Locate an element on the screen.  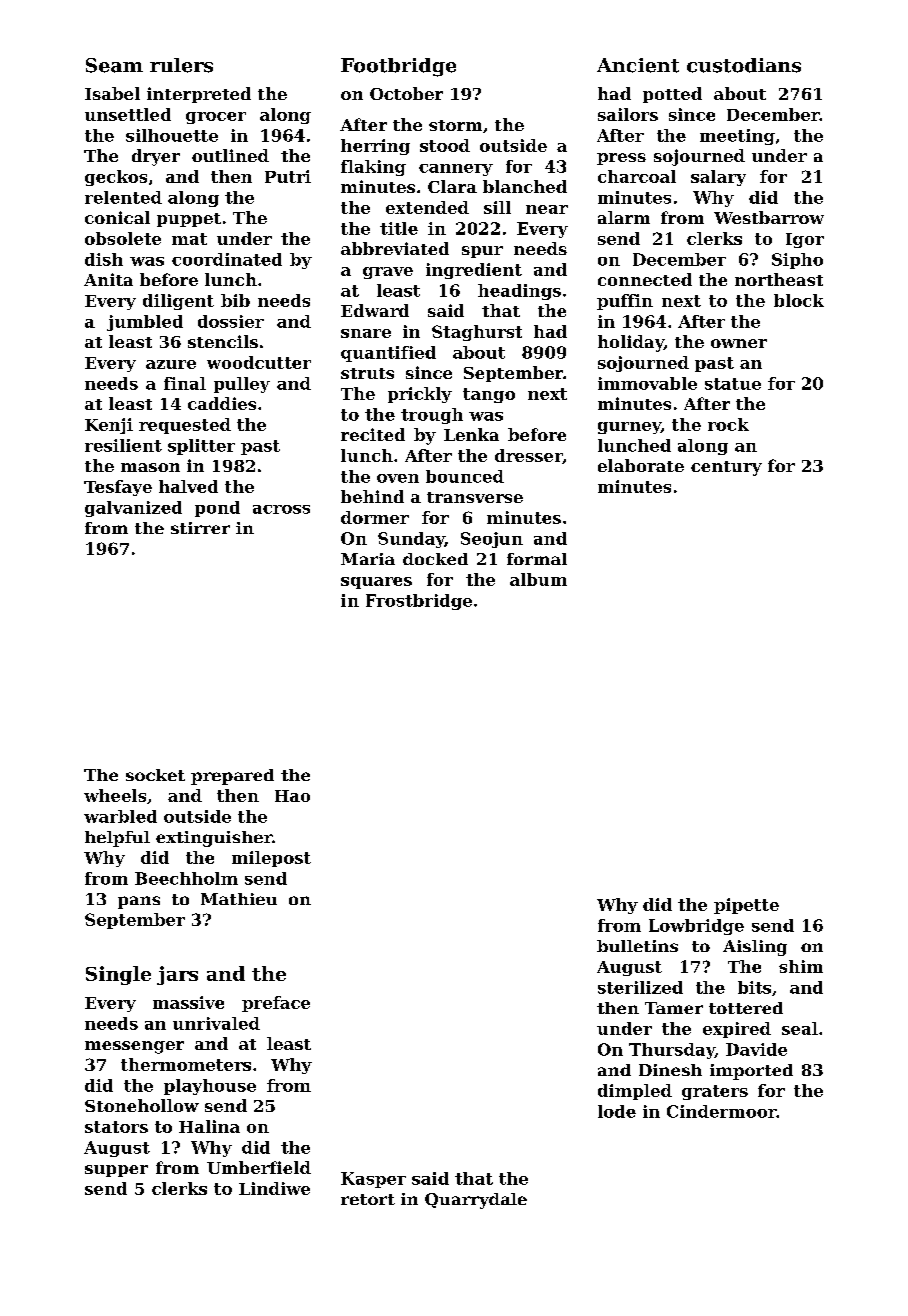
Putri is located at coordinates (288, 176).
